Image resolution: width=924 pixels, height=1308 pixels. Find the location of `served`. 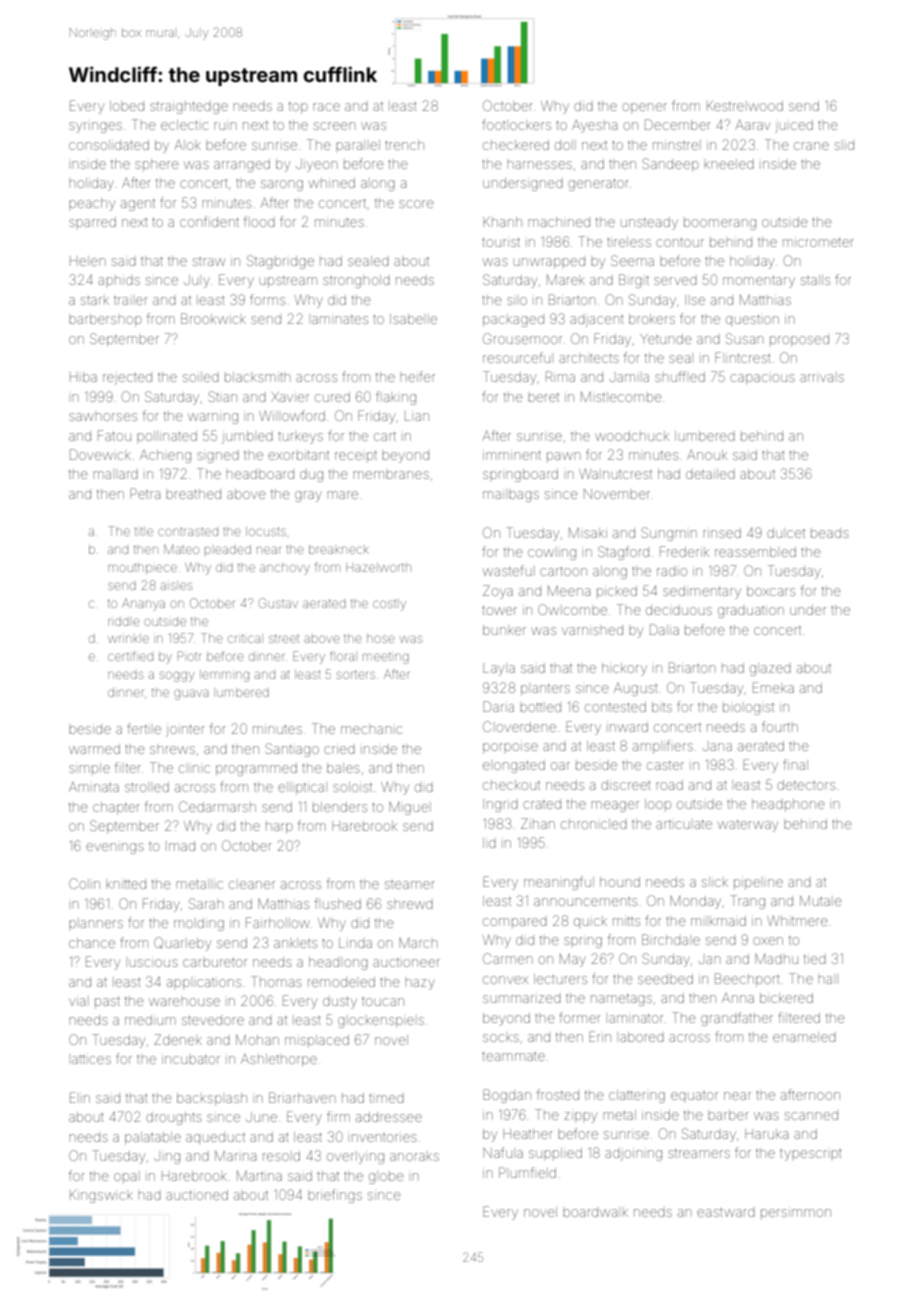

served is located at coordinates (675, 281).
